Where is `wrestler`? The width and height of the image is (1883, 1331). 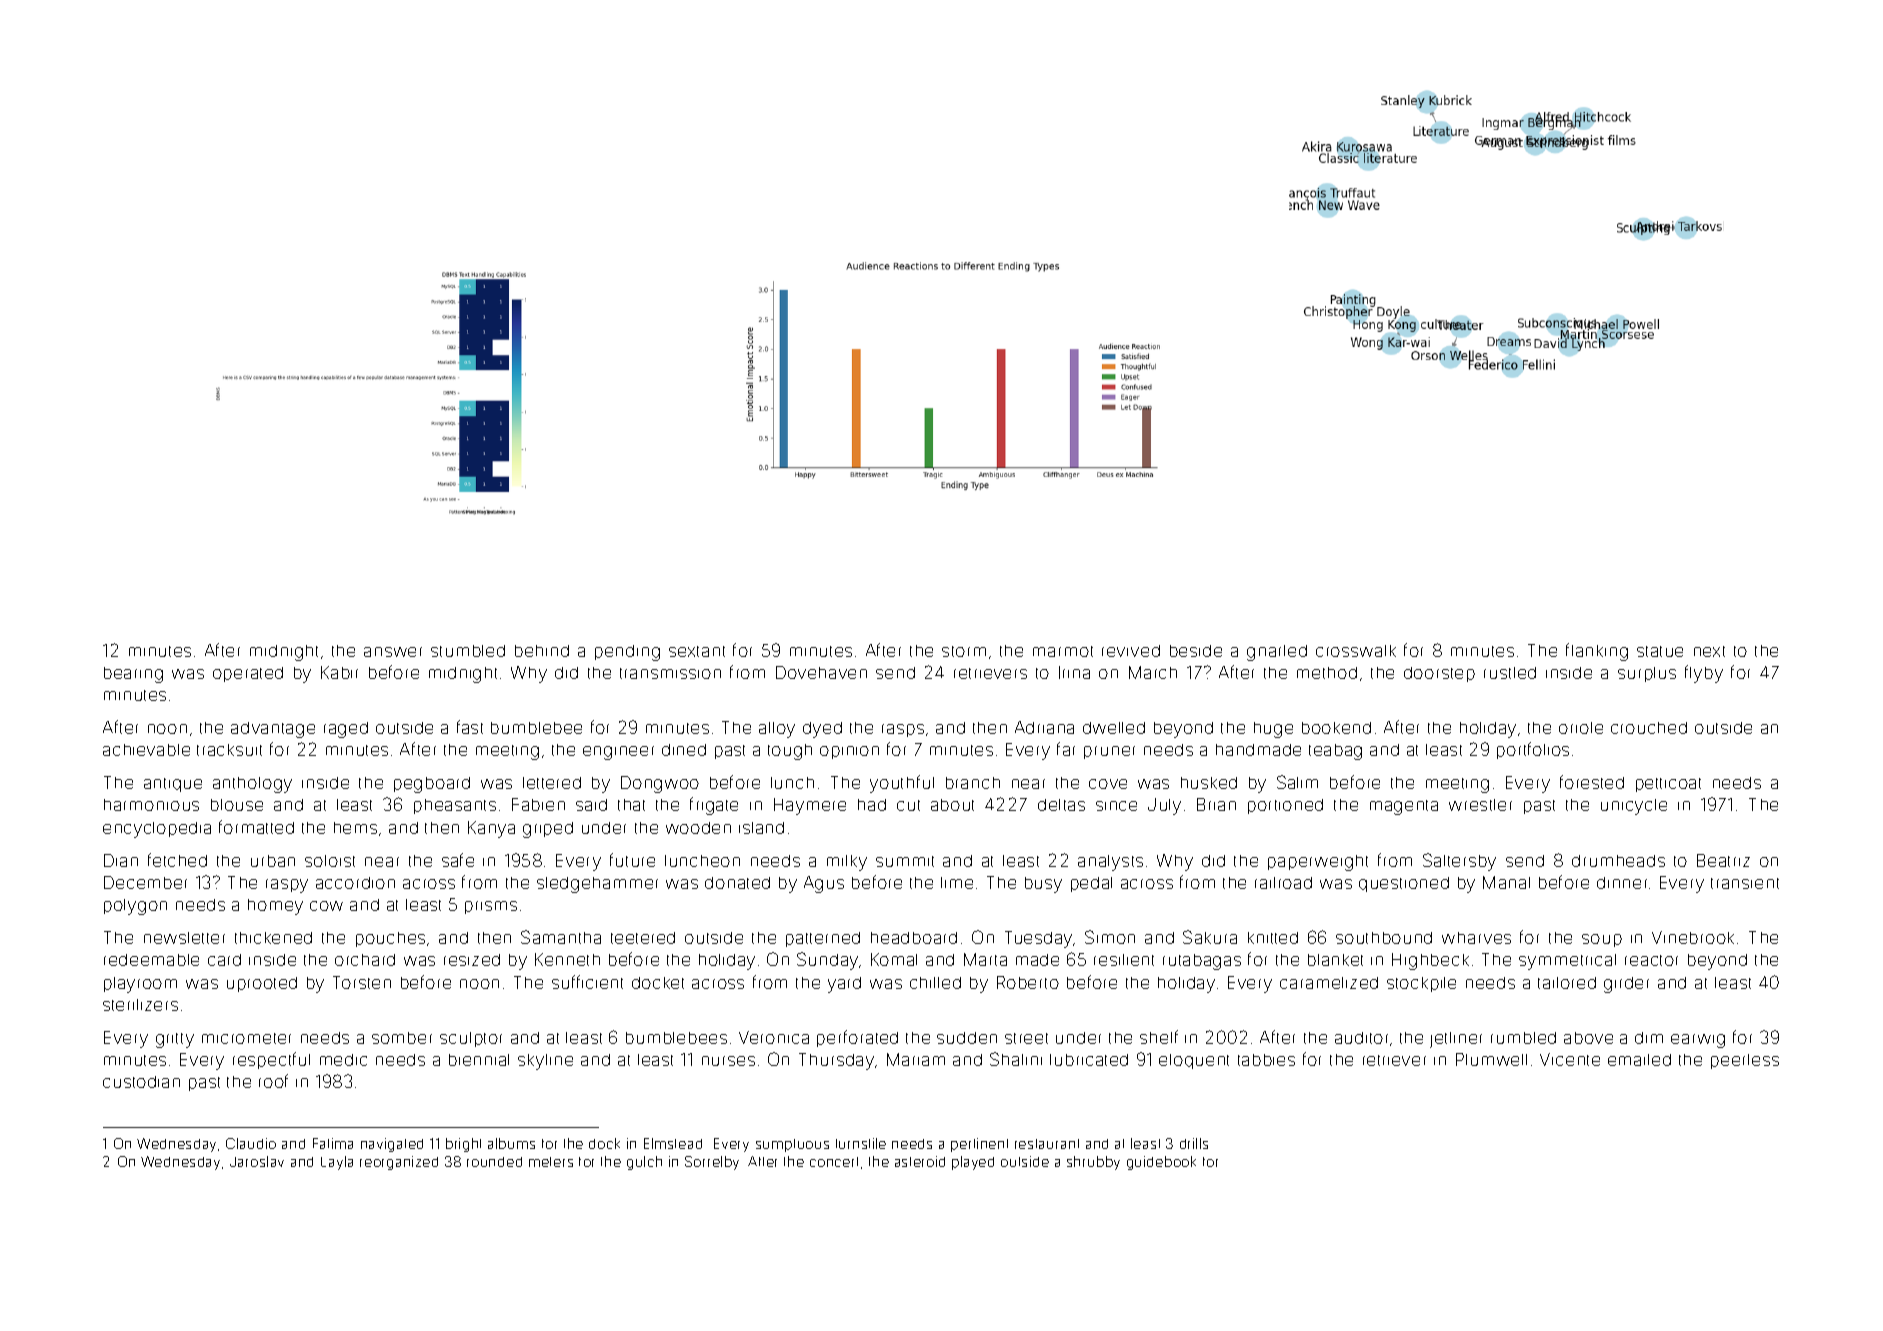
wrestler is located at coordinates (1480, 805).
